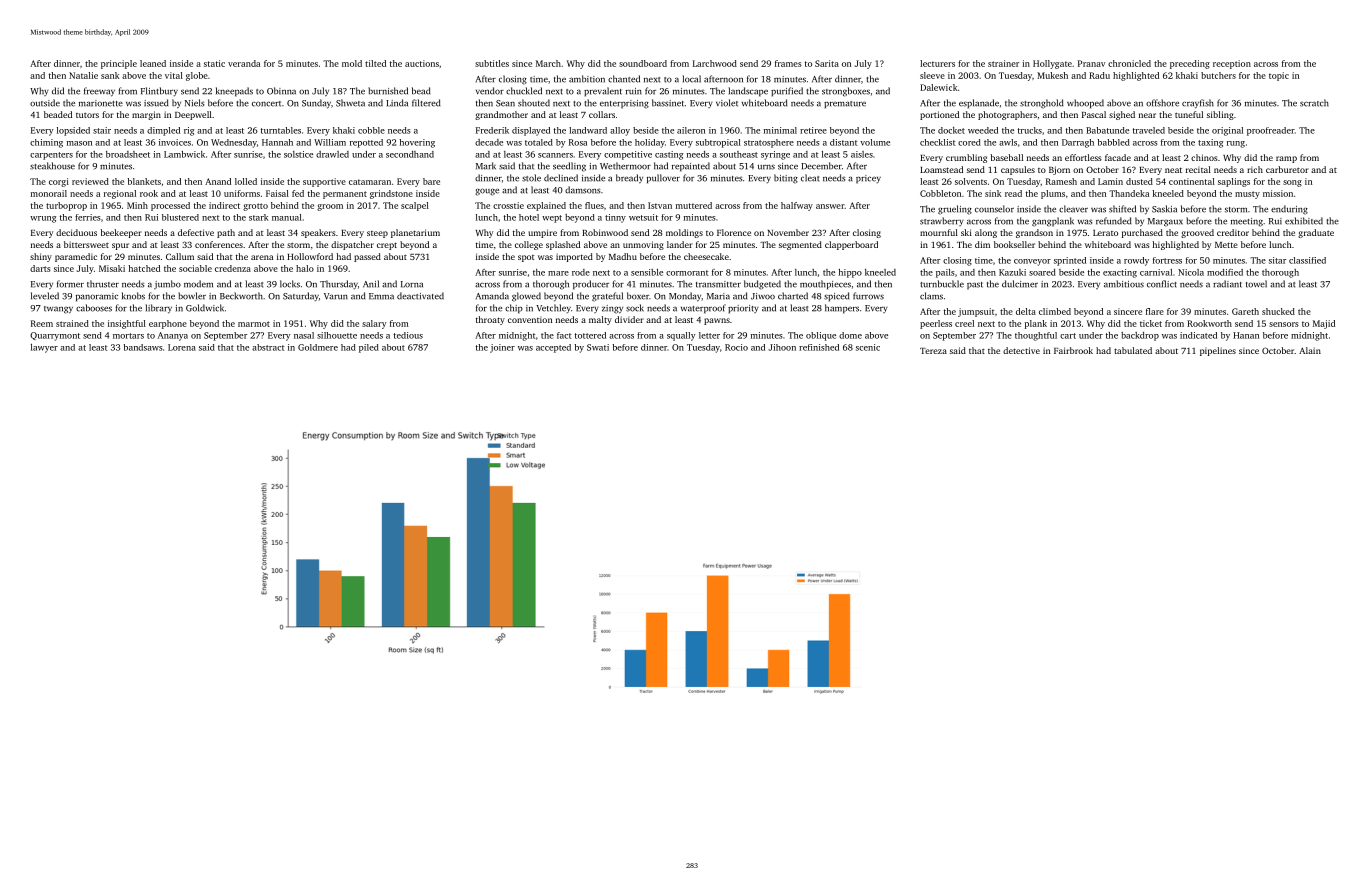 The height and width of the screenshot is (887, 1372). I want to click on sank, so click(110, 75).
